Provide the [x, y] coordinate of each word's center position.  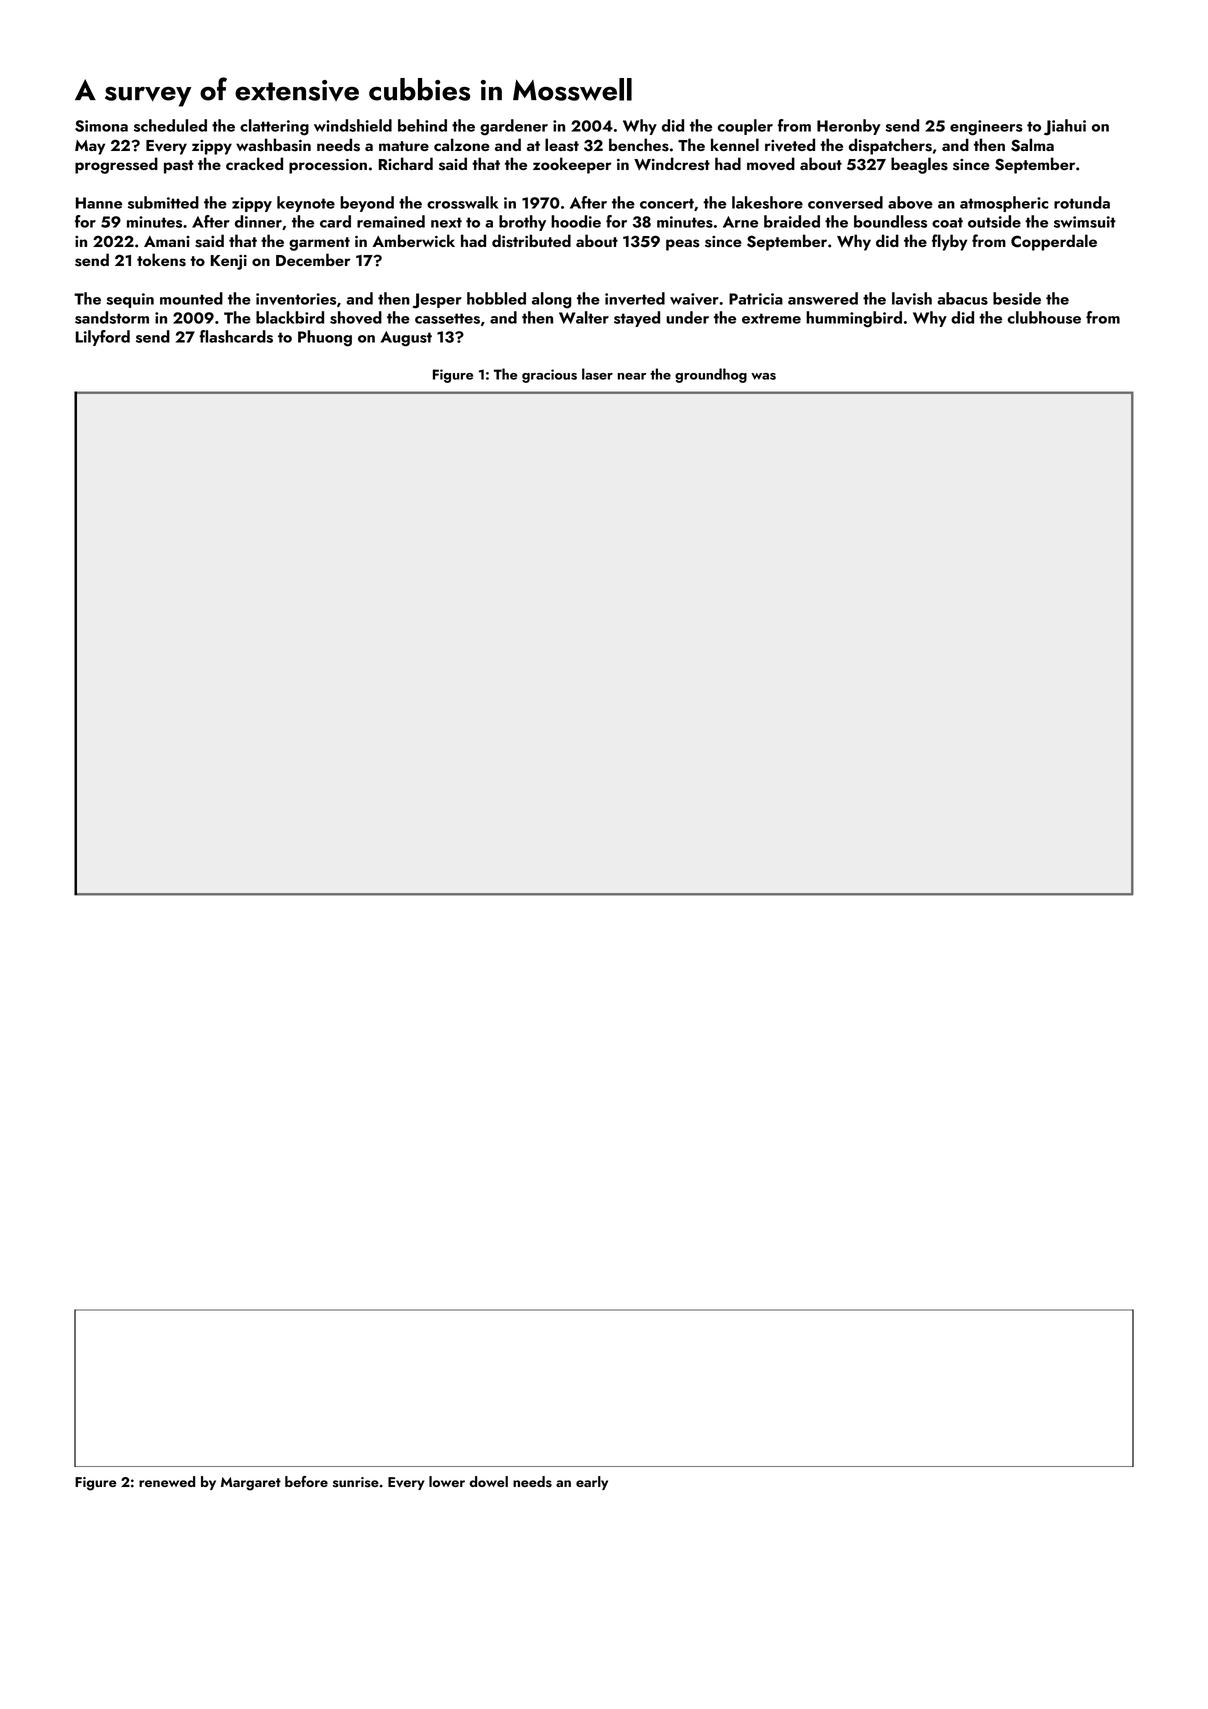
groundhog [711, 375]
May [90, 147]
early [592, 1483]
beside [1017, 298]
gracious [549, 376]
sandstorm [112, 317]
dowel [488, 1481]
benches [639, 145]
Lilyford [103, 338]
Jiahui [1065, 127]
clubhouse [1044, 317]
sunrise [356, 1482]
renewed [167, 1481]
